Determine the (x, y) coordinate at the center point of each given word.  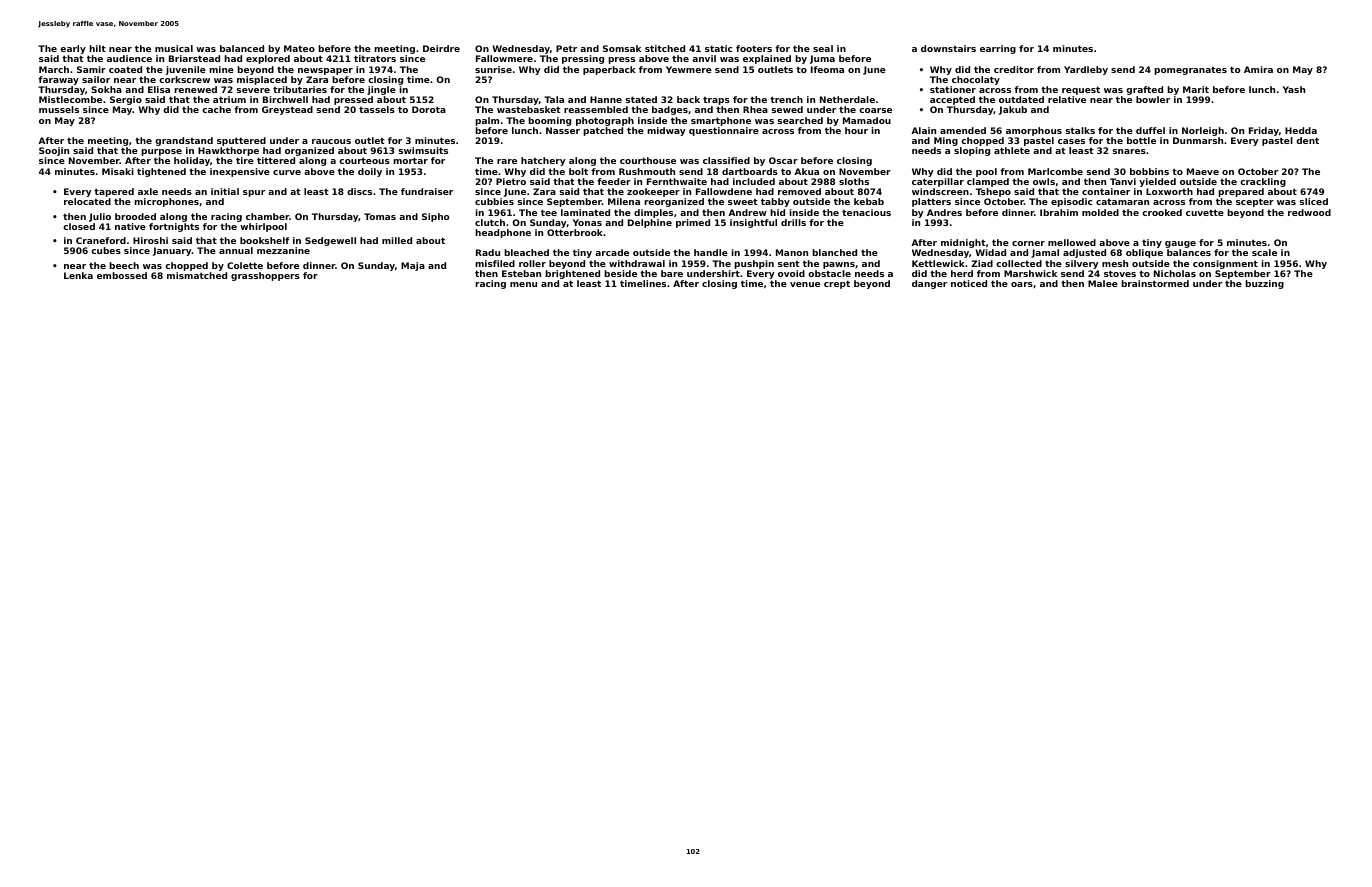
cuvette (1205, 212)
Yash (1294, 89)
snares (1129, 151)
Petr (566, 48)
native (130, 226)
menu (523, 284)
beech (124, 265)
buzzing (1264, 284)
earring (998, 49)
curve (287, 172)
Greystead (287, 110)
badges (670, 110)
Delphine (650, 223)
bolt (578, 171)
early (73, 49)
